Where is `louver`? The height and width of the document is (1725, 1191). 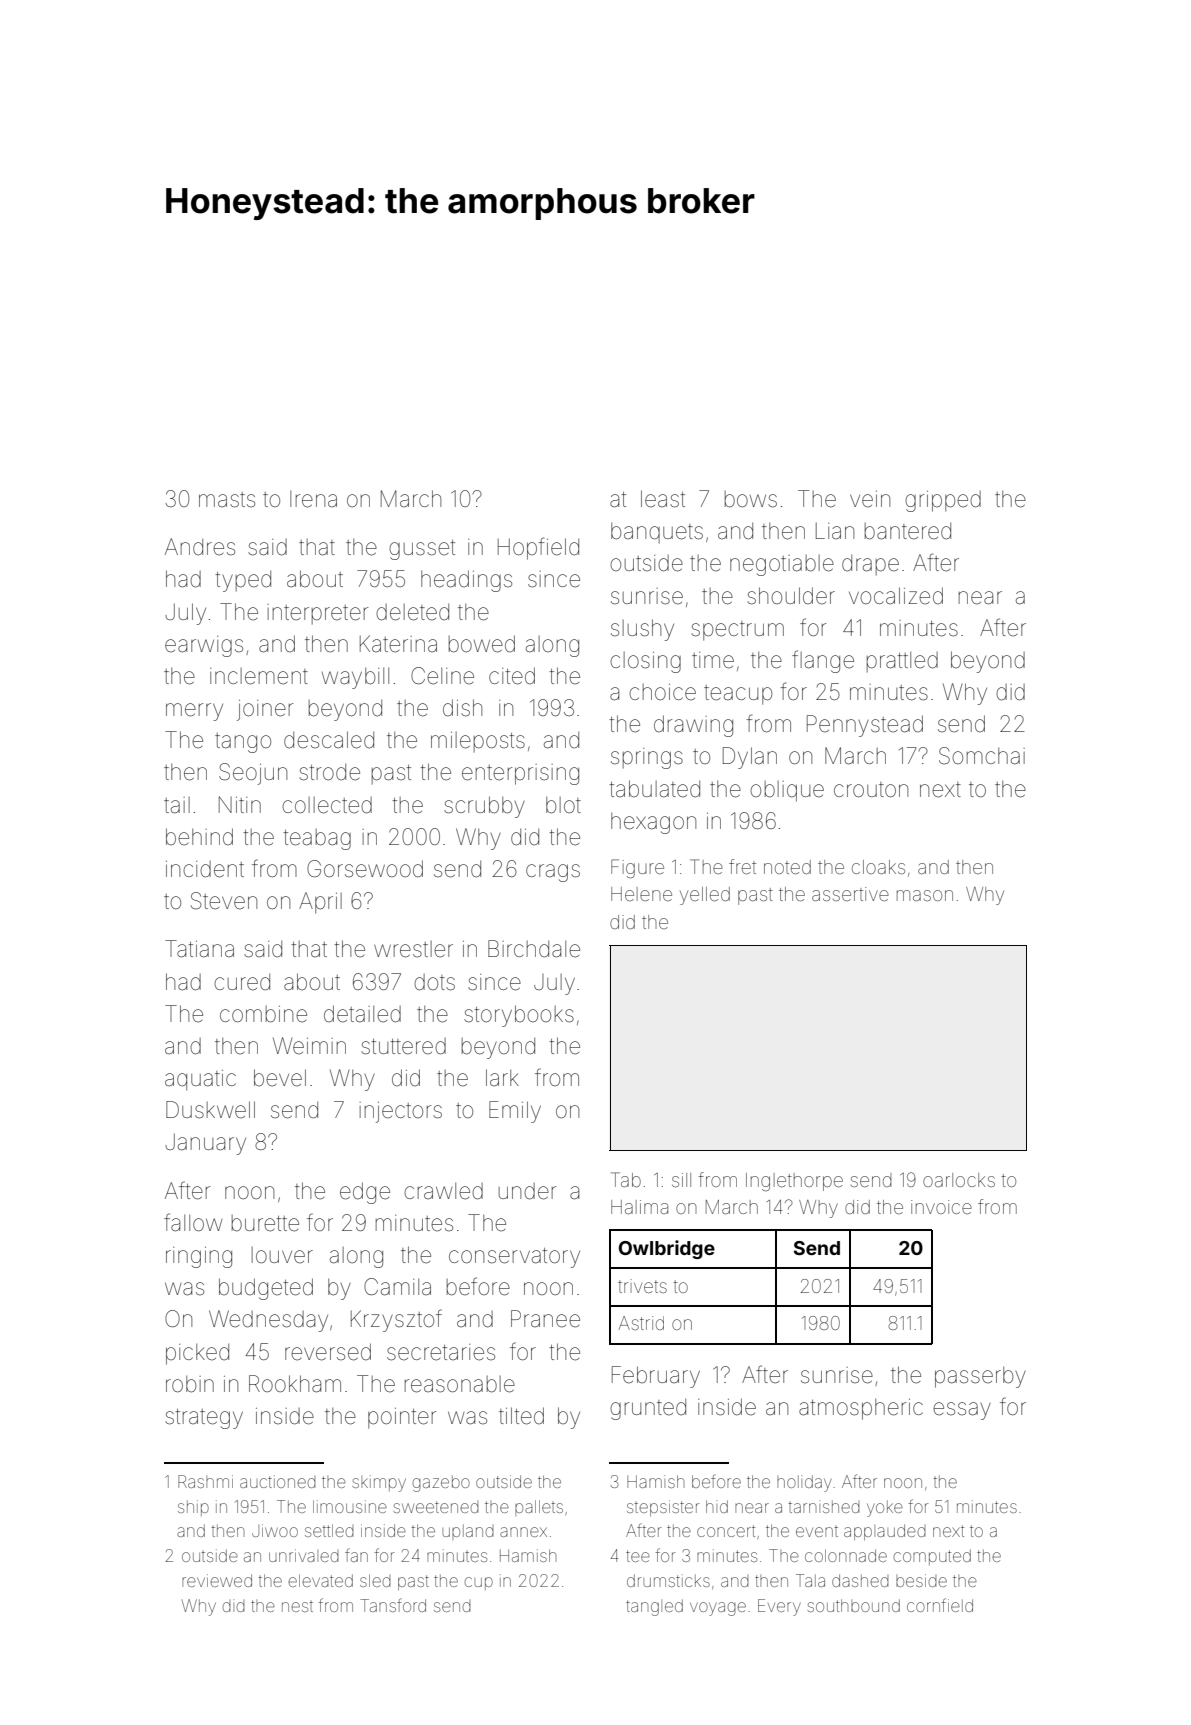
louver is located at coordinates (282, 1255).
